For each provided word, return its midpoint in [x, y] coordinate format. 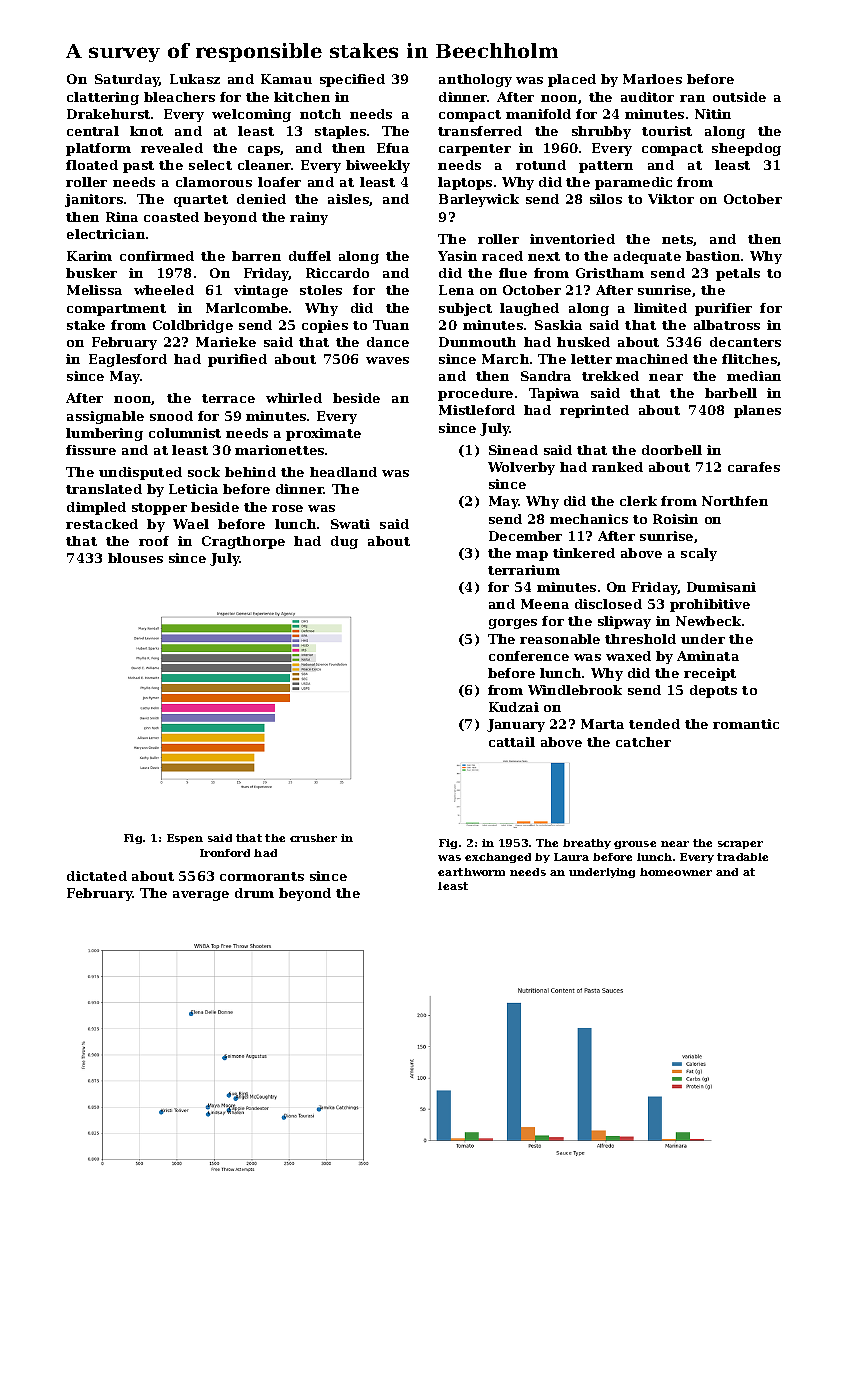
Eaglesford [128, 360]
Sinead [513, 450]
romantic [746, 724]
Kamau [286, 79]
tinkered [584, 553]
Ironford [225, 853]
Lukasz [195, 79]
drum [254, 893]
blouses [135, 558]
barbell [731, 393]
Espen [185, 839]
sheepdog [746, 149]
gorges [513, 624]
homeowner [676, 872]
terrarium [524, 570]
